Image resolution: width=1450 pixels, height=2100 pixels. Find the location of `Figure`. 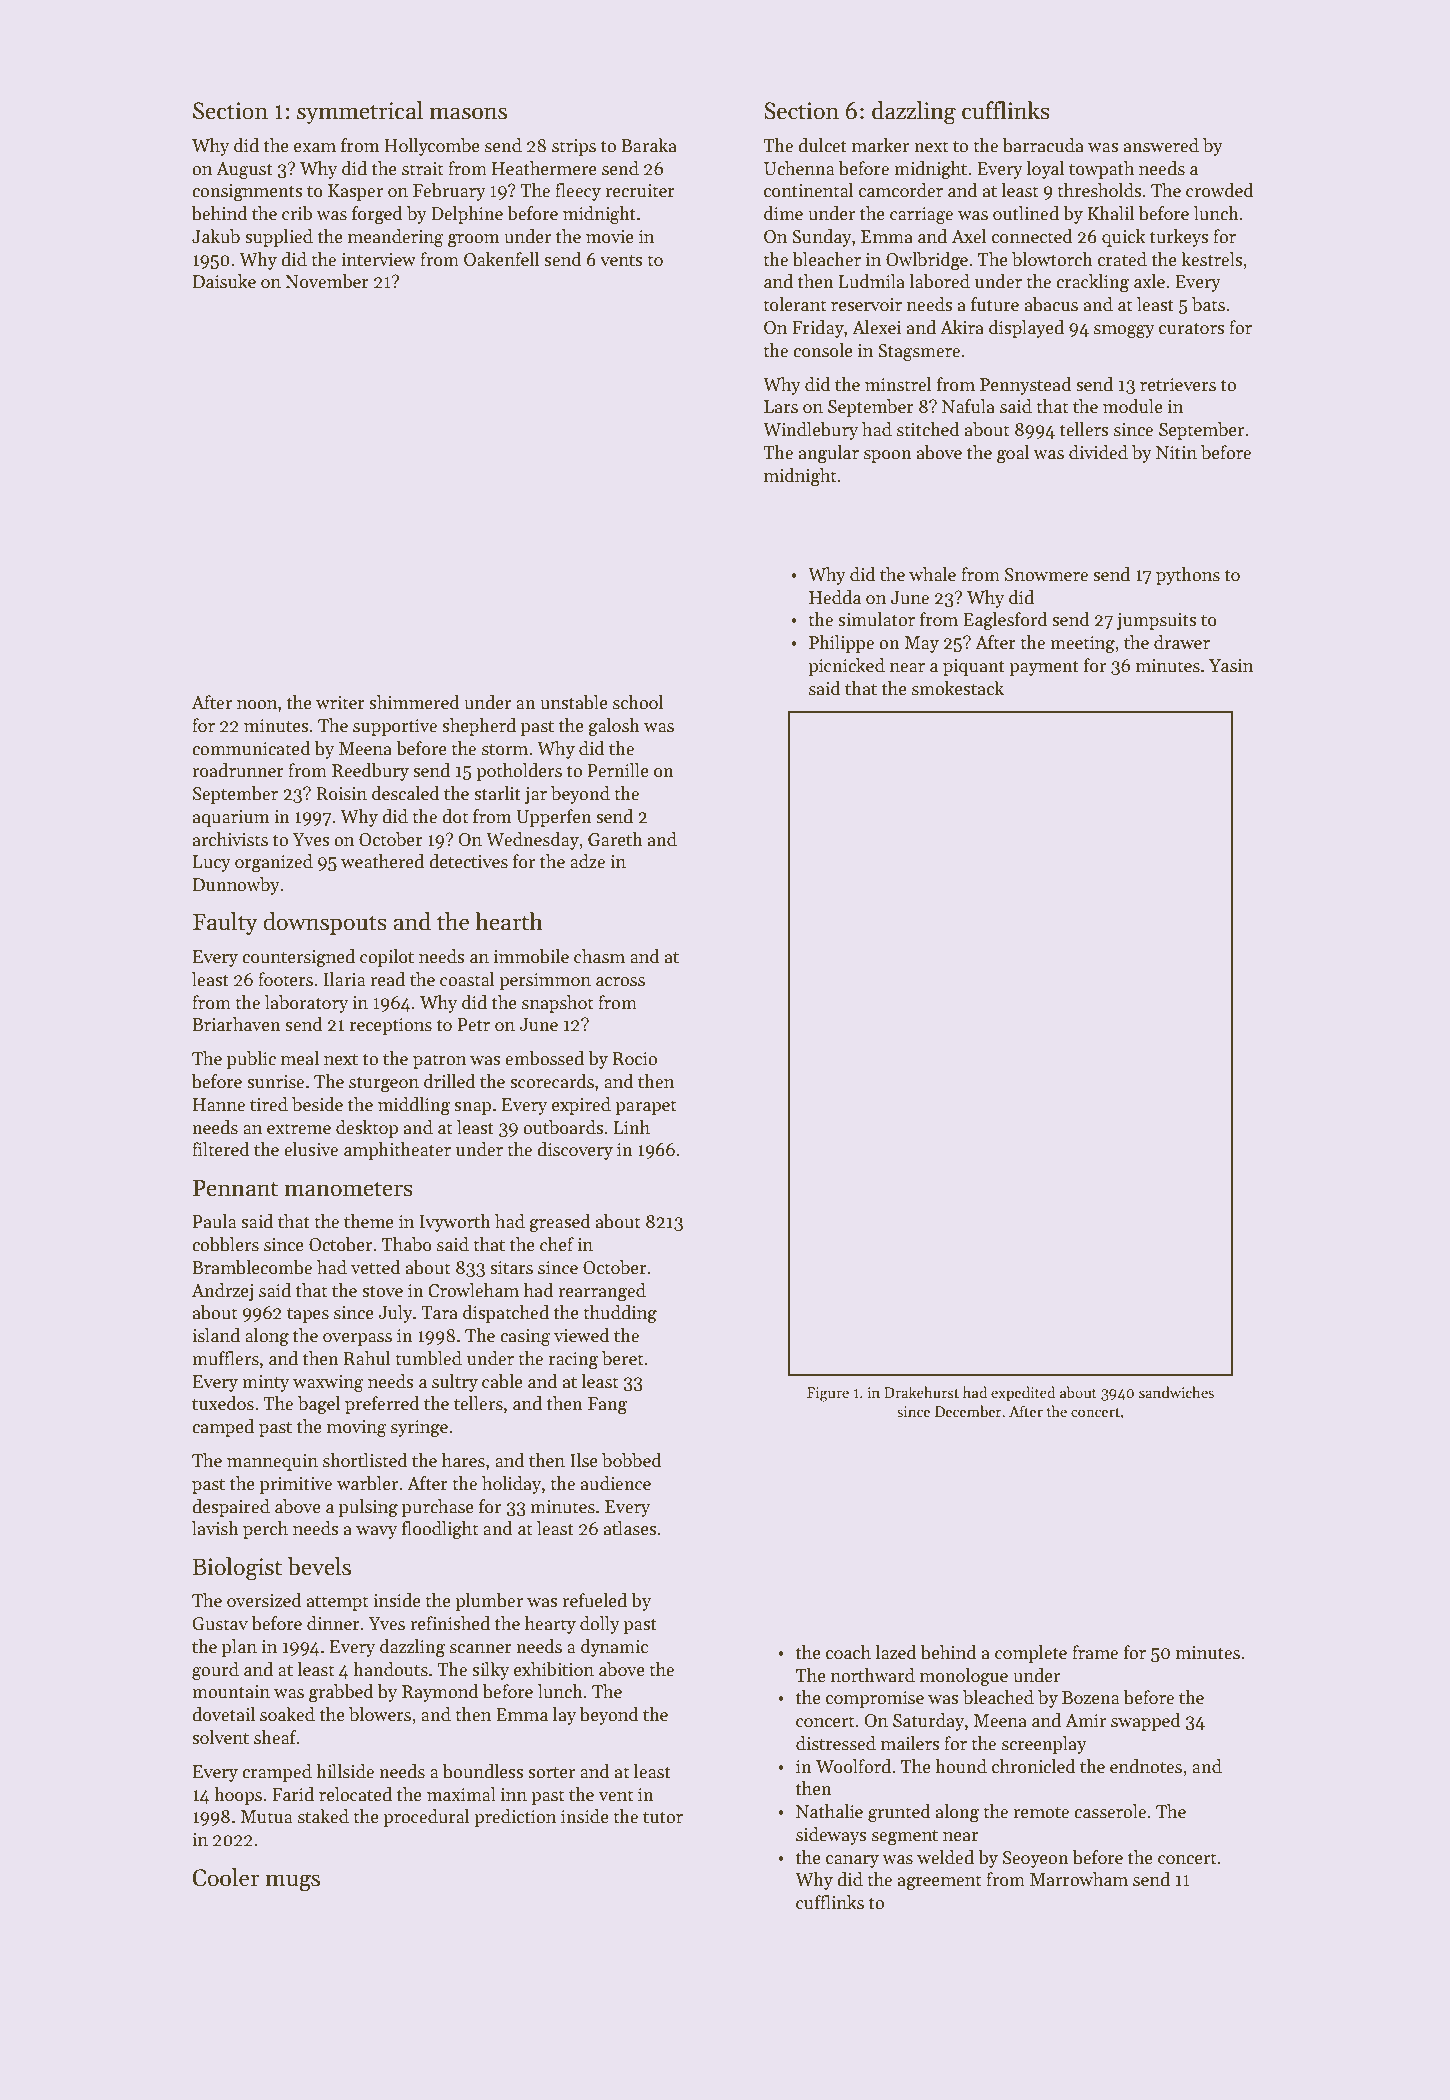

Figure is located at coordinates (828, 1394).
